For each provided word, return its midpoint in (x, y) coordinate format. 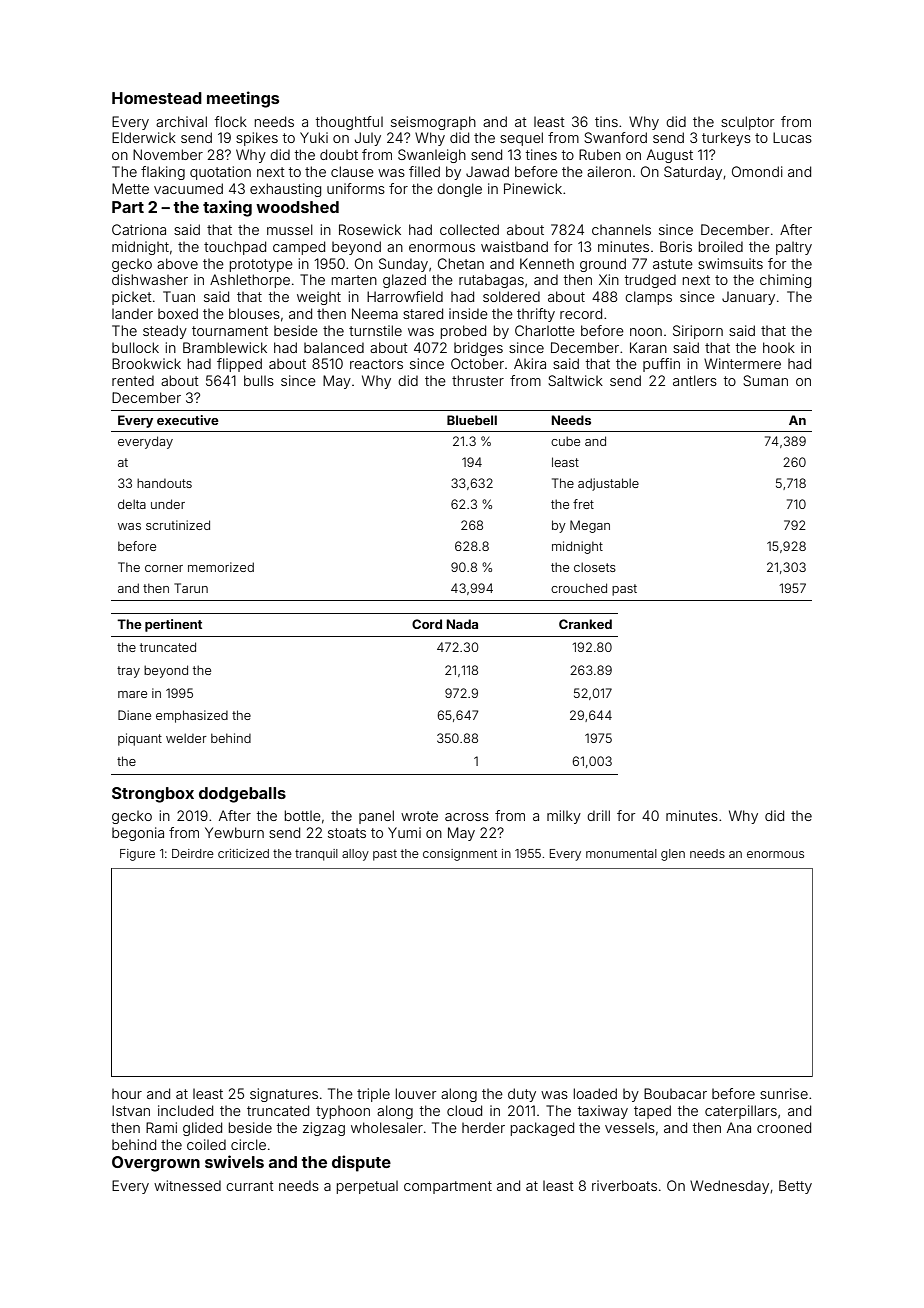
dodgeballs (242, 795)
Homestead (157, 98)
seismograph (433, 123)
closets (595, 567)
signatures (284, 1095)
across (467, 817)
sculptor (747, 123)
